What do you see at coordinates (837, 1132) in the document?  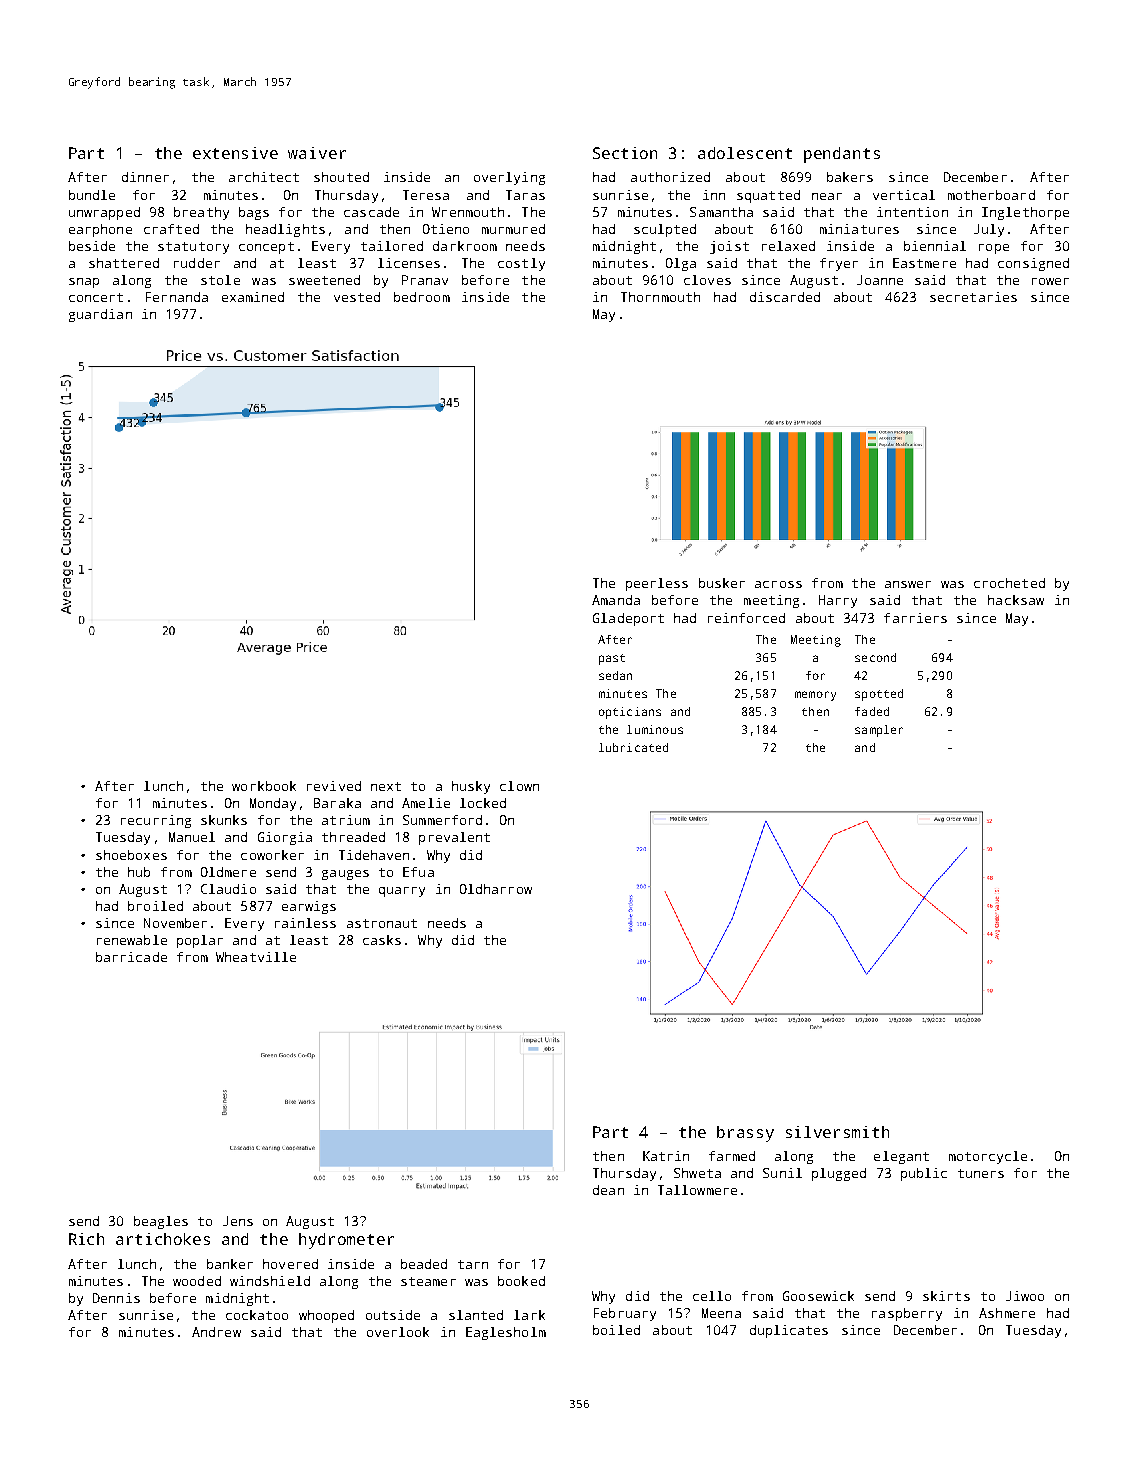 I see `silversmith` at bounding box center [837, 1132].
